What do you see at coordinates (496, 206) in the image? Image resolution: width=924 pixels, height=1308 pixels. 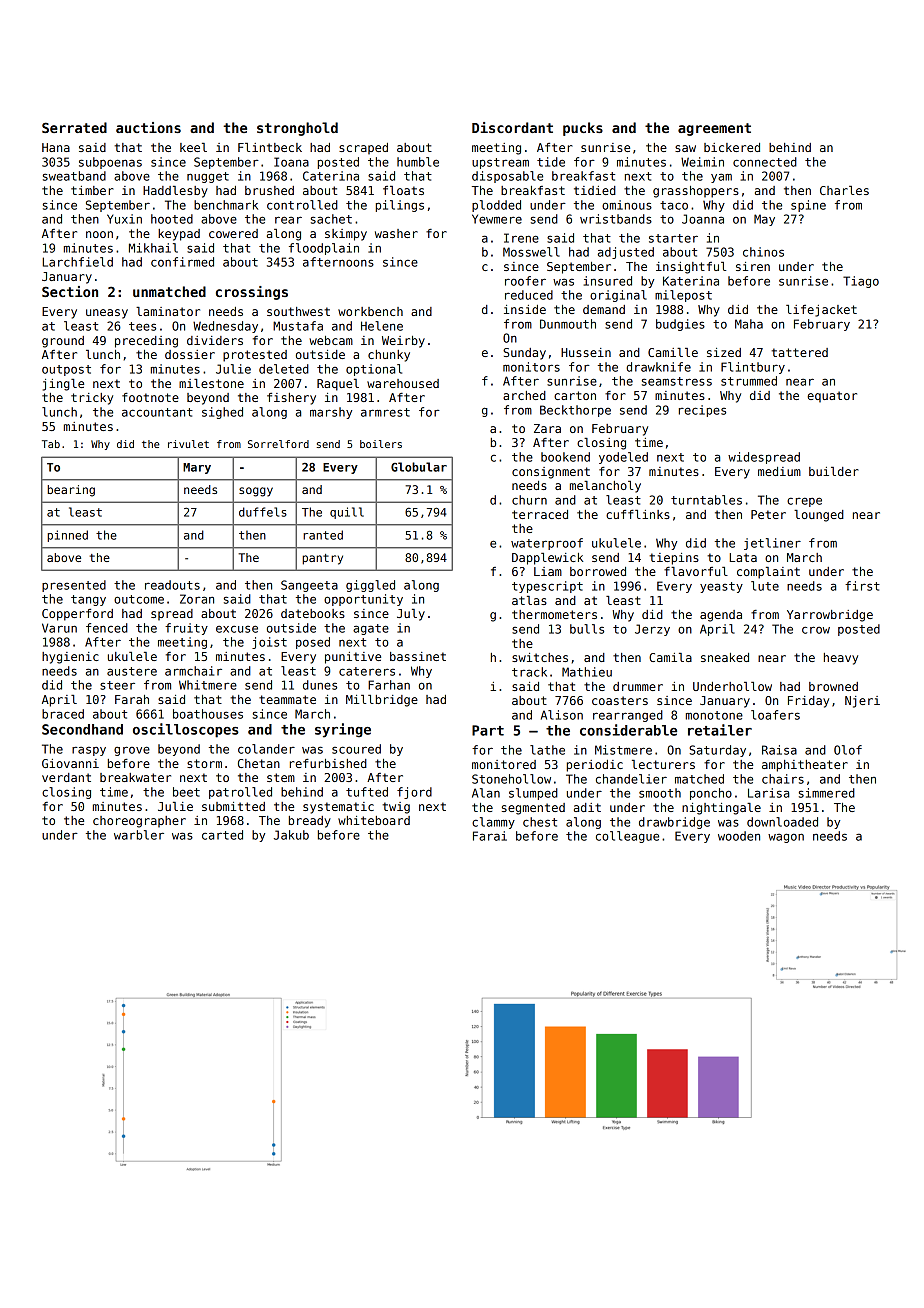 I see `plodded` at bounding box center [496, 206].
